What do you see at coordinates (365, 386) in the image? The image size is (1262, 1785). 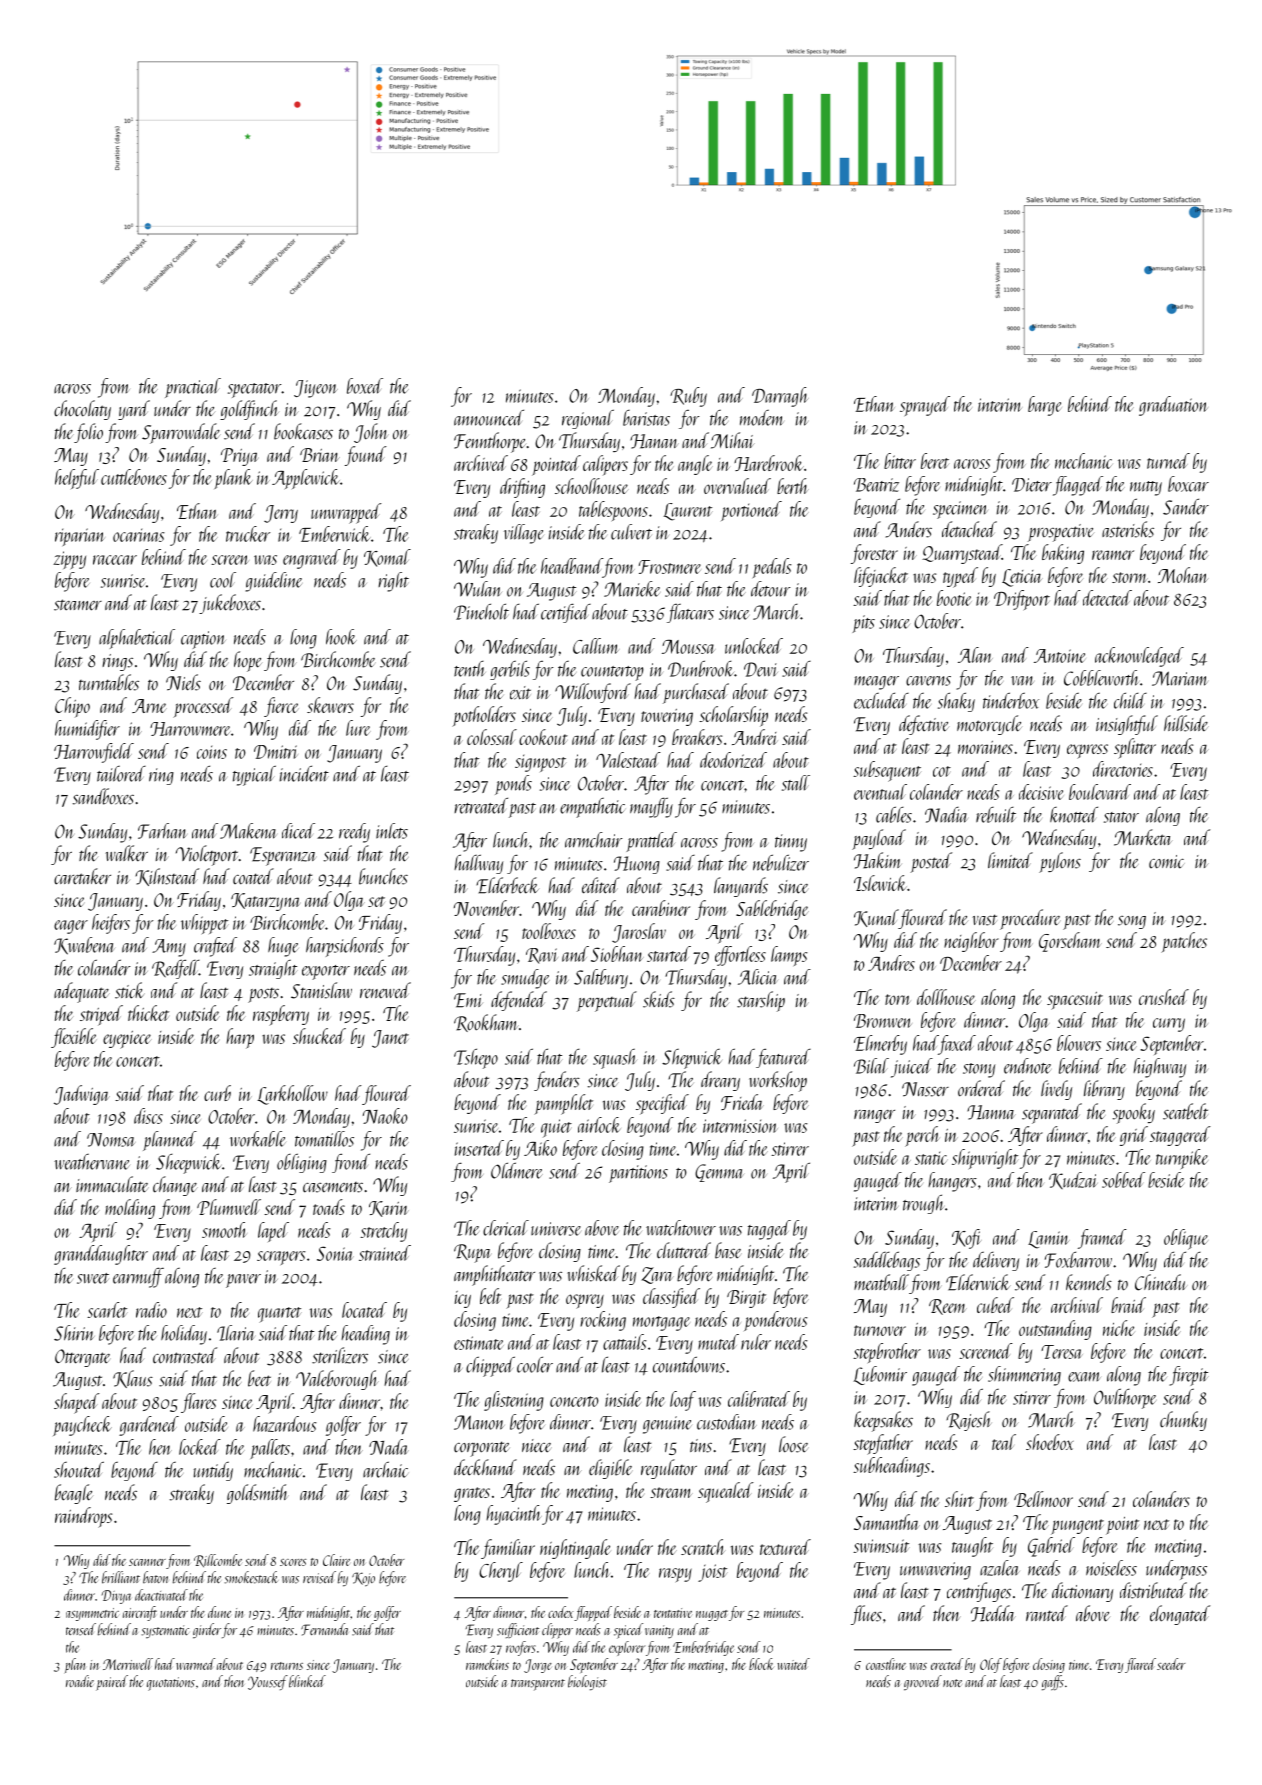 I see `boxed` at bounding box center [365, 386].
